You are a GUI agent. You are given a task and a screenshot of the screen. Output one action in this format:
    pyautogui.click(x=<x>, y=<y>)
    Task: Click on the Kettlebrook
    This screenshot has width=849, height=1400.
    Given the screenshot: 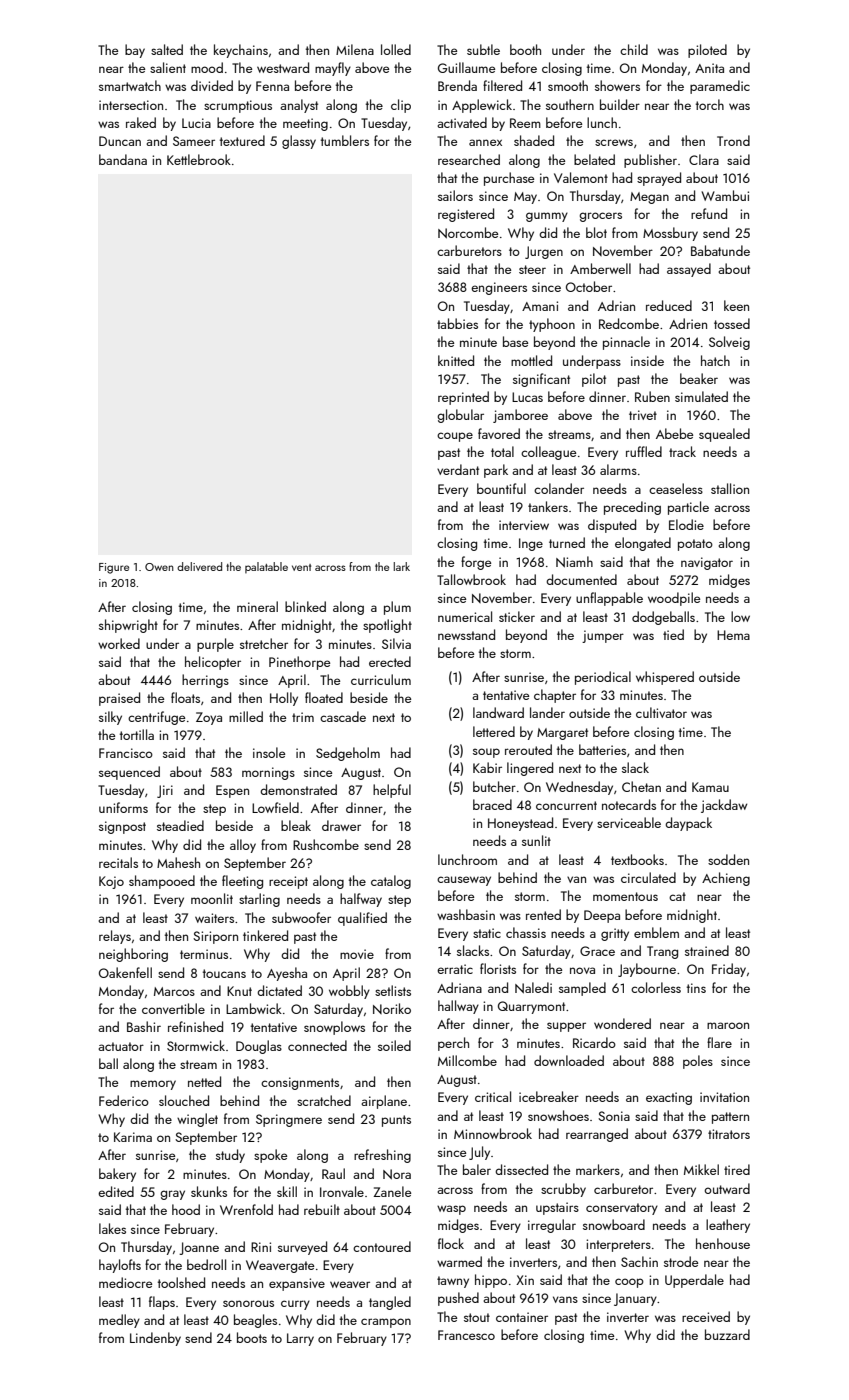 What is the action you would take?
    pyautogui.click(x=199, y=159)
